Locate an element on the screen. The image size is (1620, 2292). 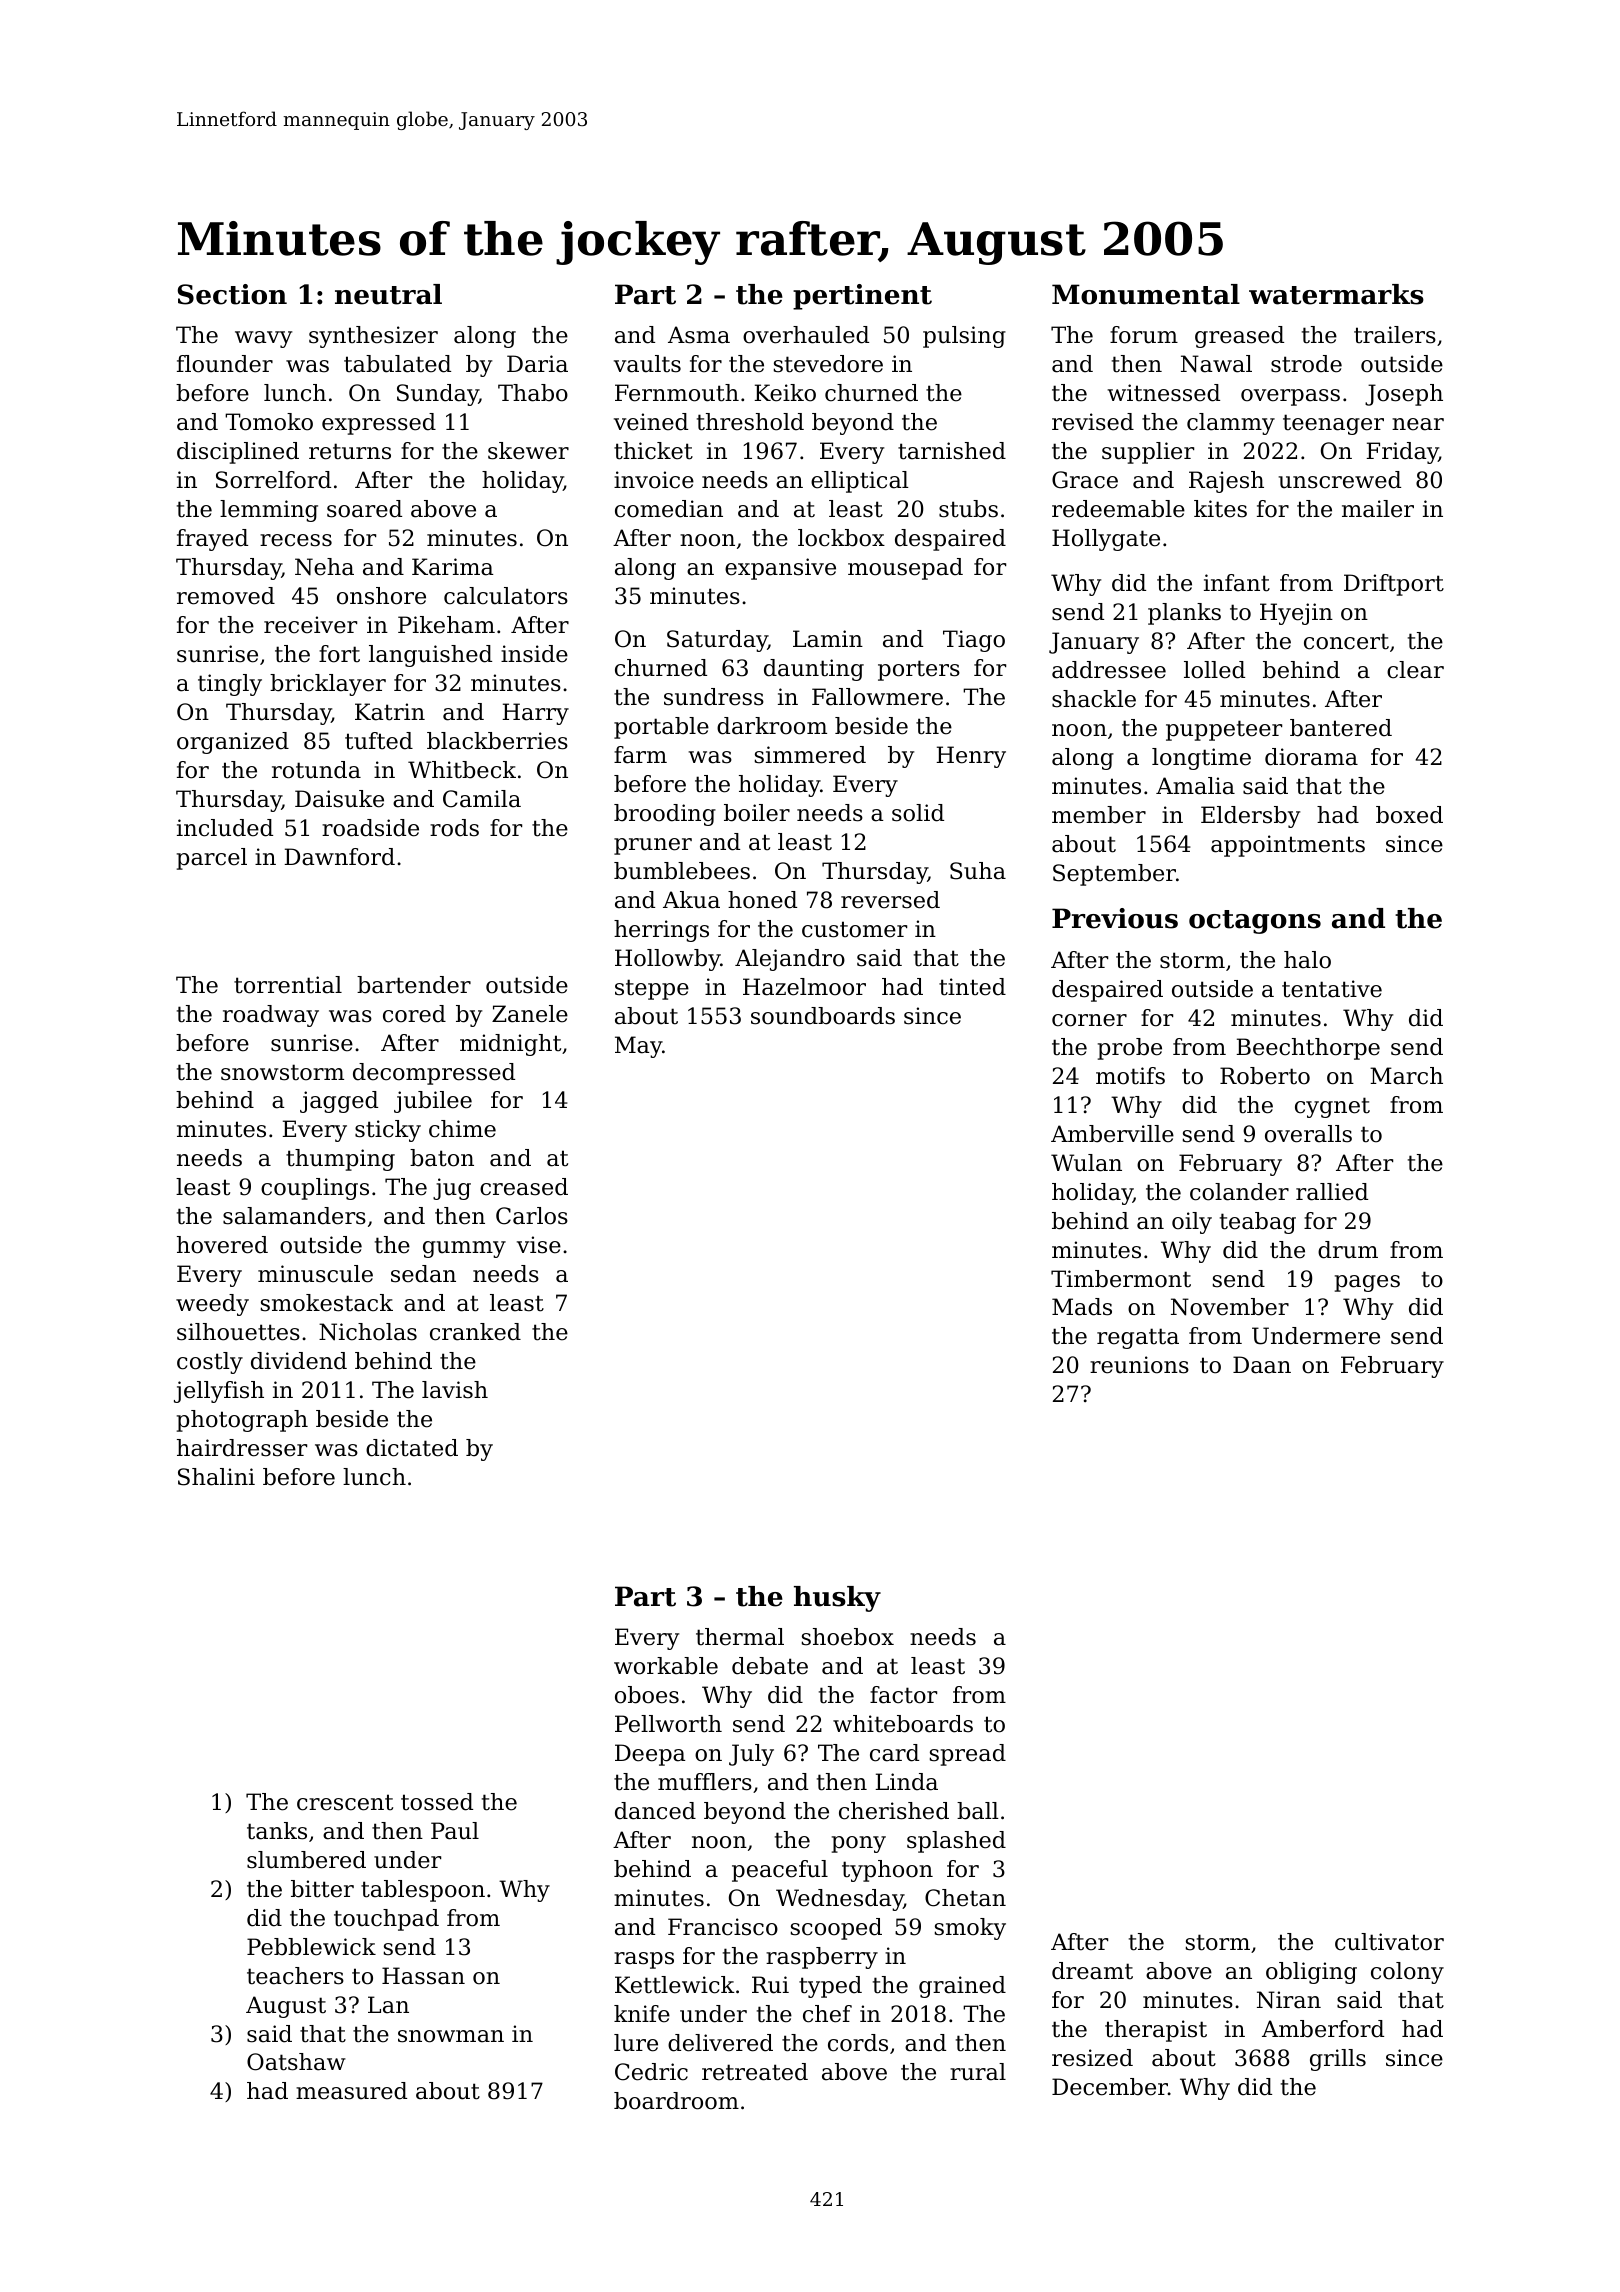
pertinent is located at coordinates (862, 297).
